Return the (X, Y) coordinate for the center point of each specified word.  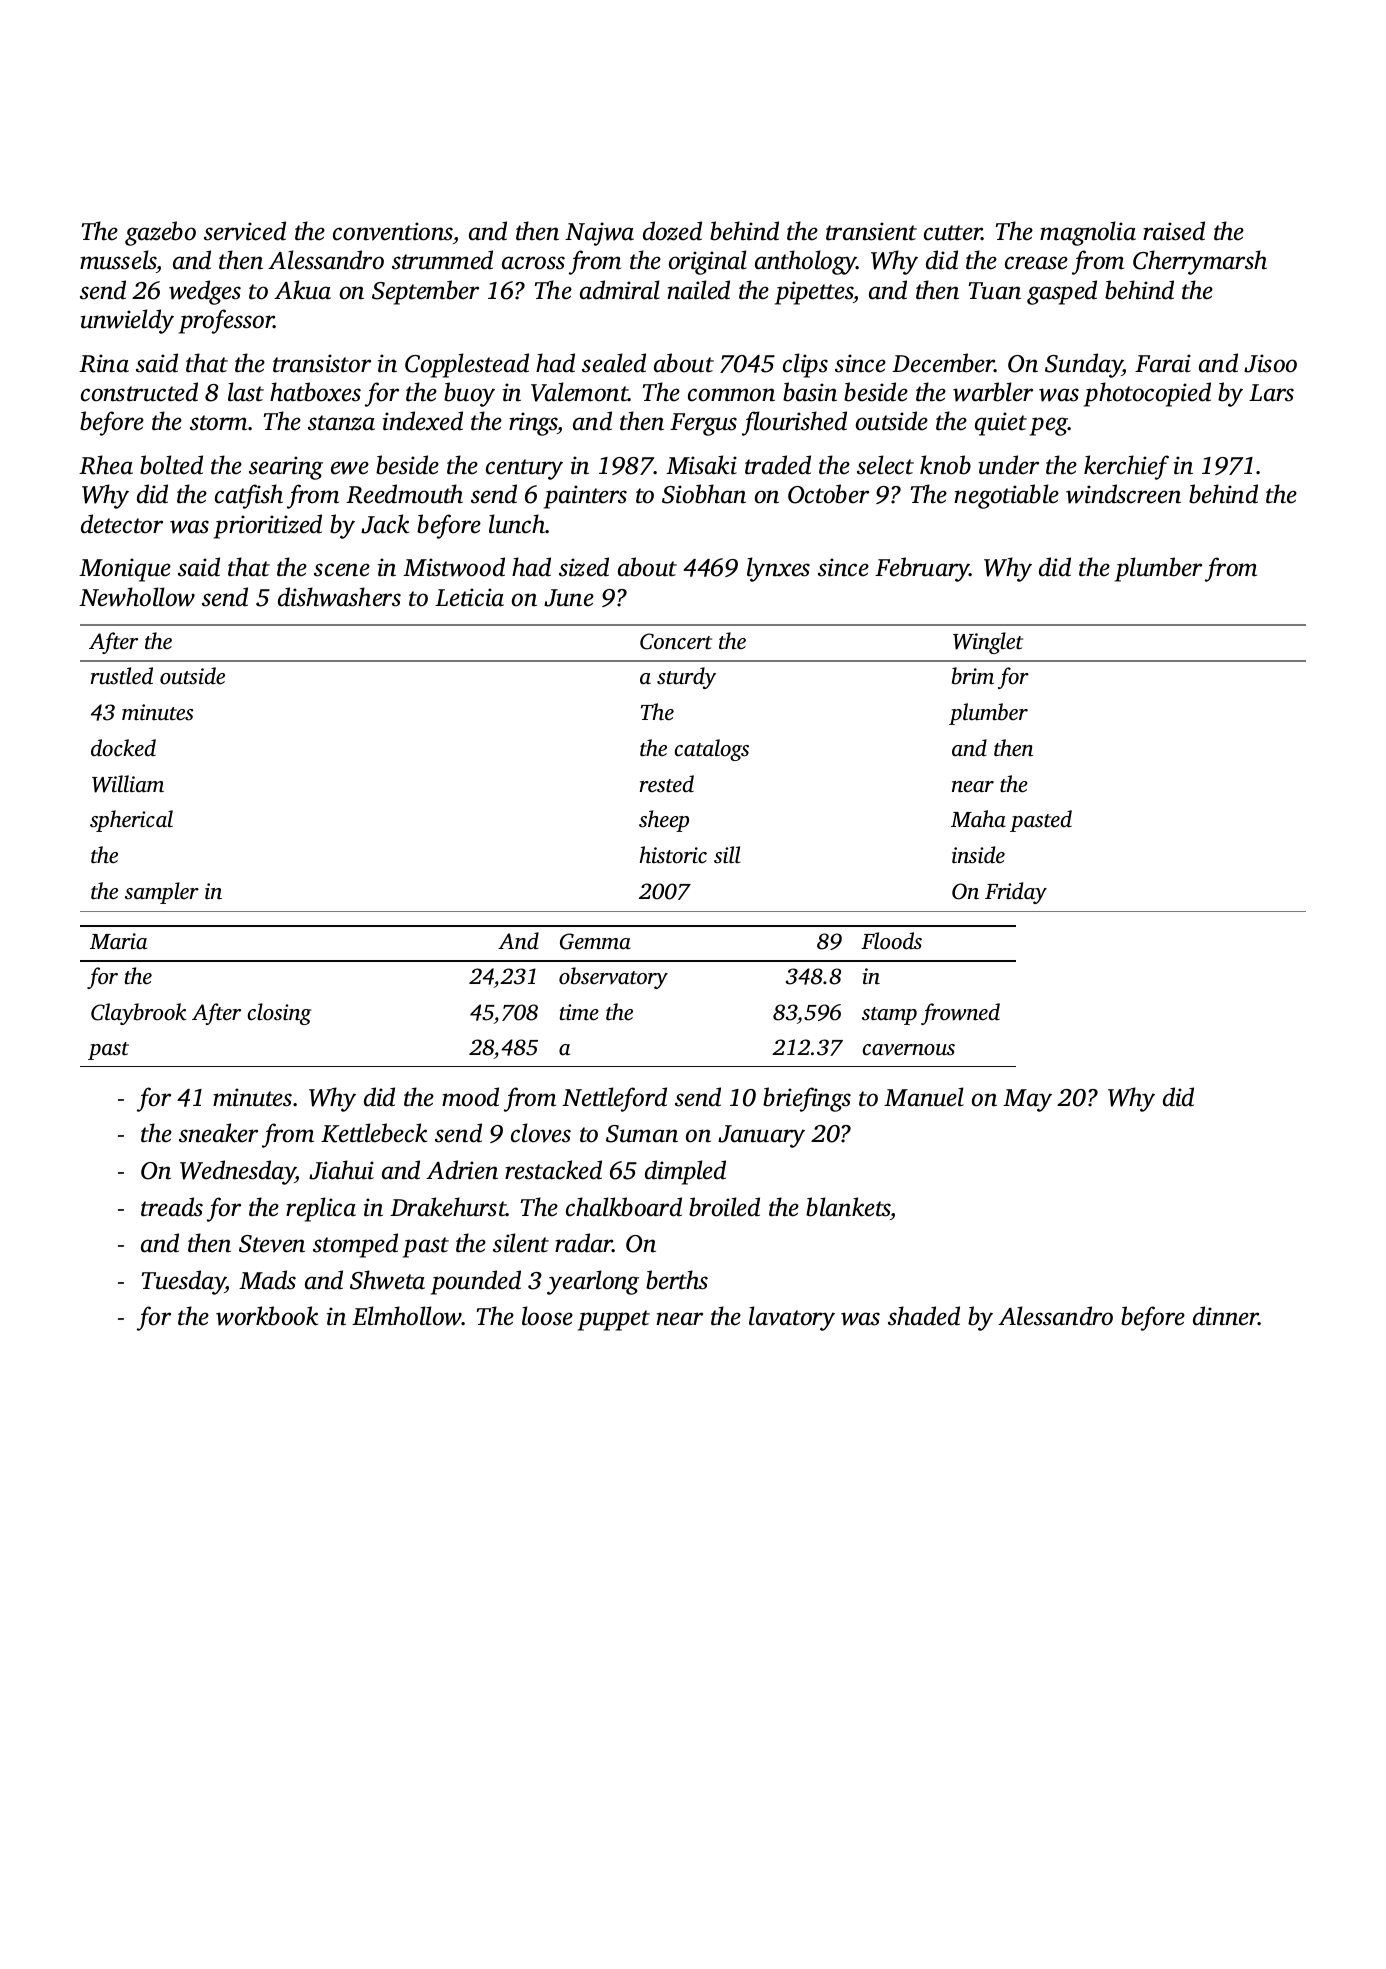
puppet (614, 1320)
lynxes (778, 569)
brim (973, 676)
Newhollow (137, 597)
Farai (1163, 363)
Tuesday (183, 1282)
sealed (614, 363)
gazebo (160, 233)
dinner (1226, 1316)
